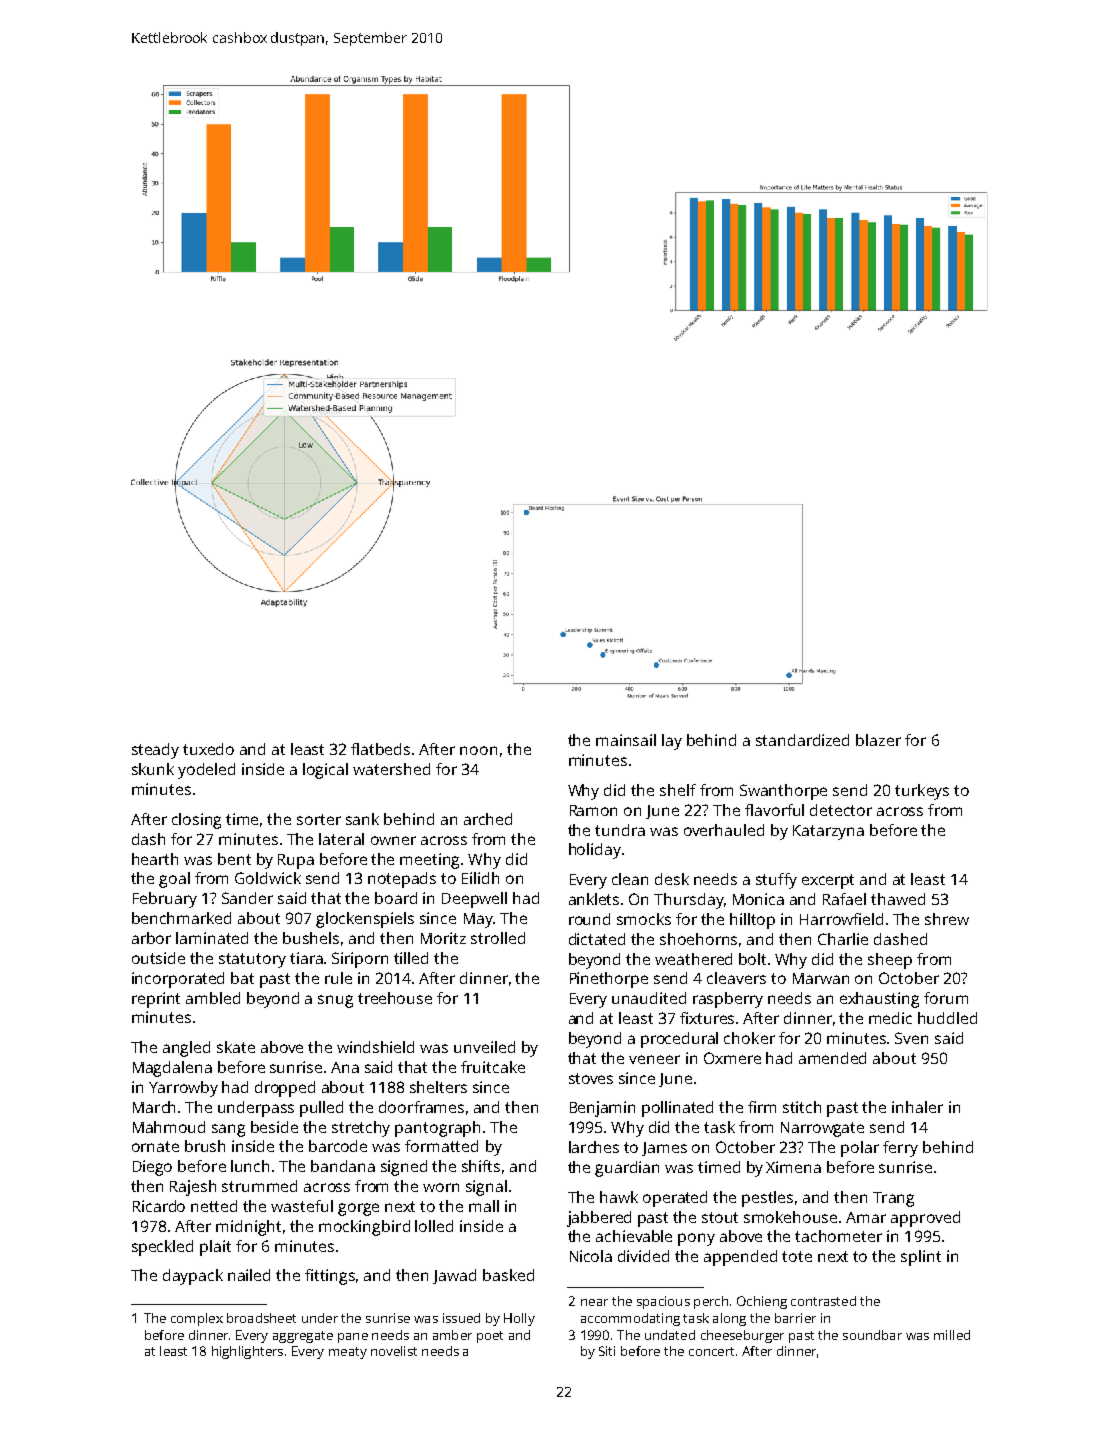 The height and width of the screenshot is (1437, 1111). What do you see at coordinates (153, 769) in the screenshot?
I see `skunk` at bounding box center [153, 769].
